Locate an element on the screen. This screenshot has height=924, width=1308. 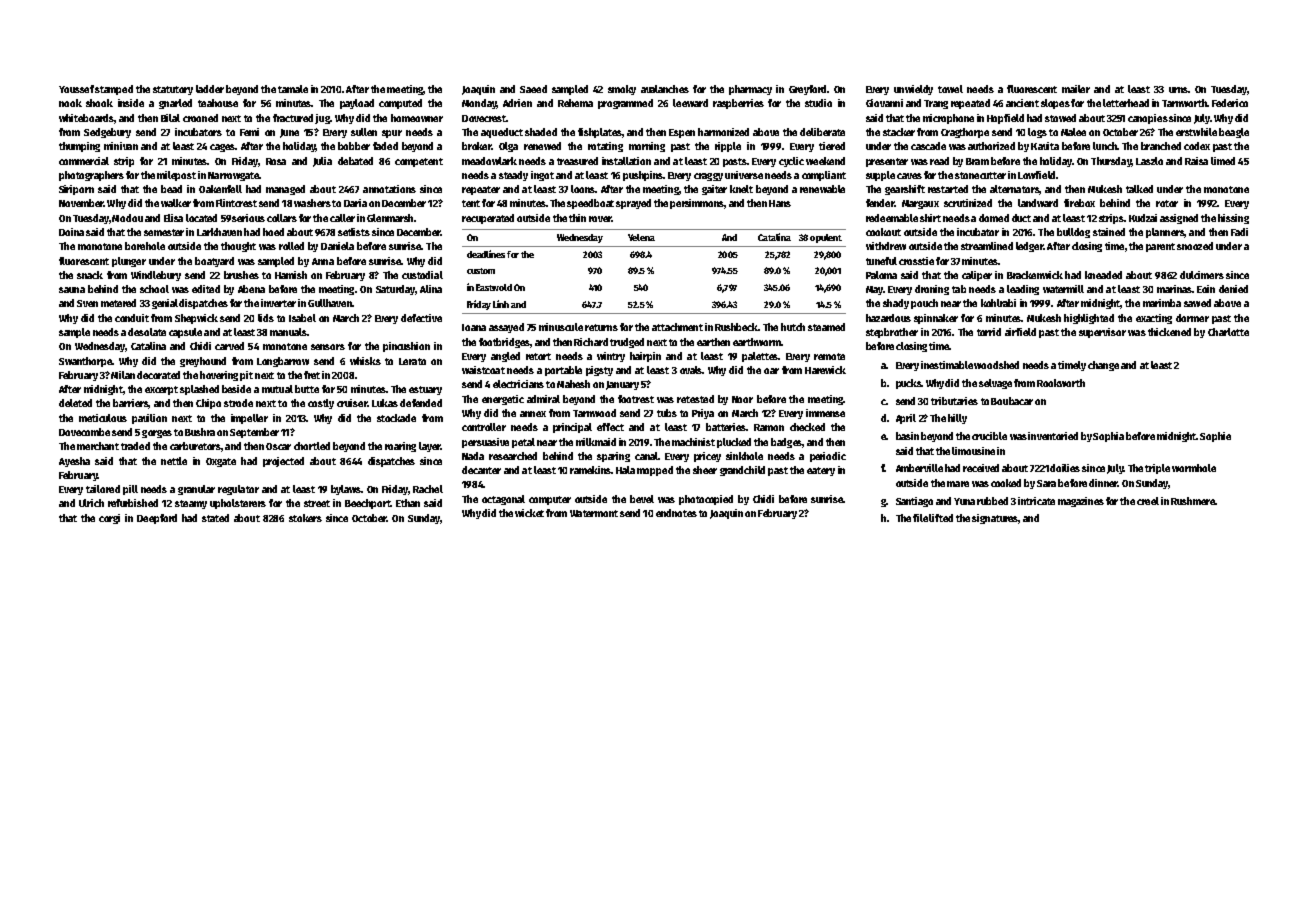
Watermont is located at coordinates (594, 513).
